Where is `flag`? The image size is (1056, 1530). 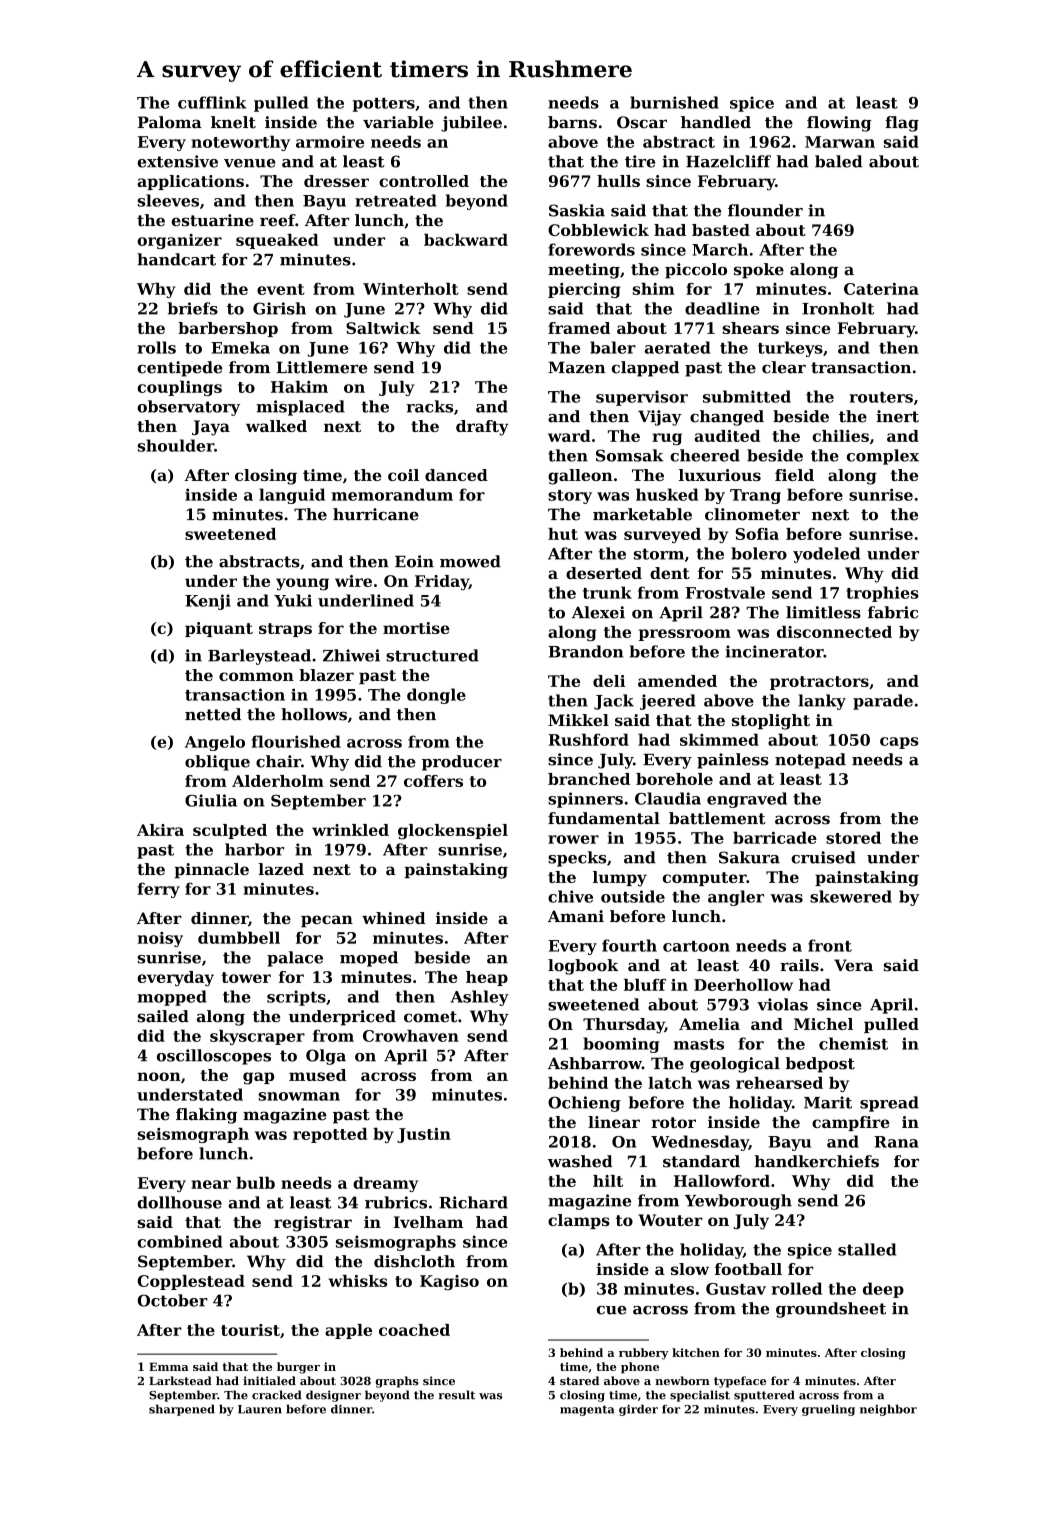 flag is located at coordinates (902, 124).
